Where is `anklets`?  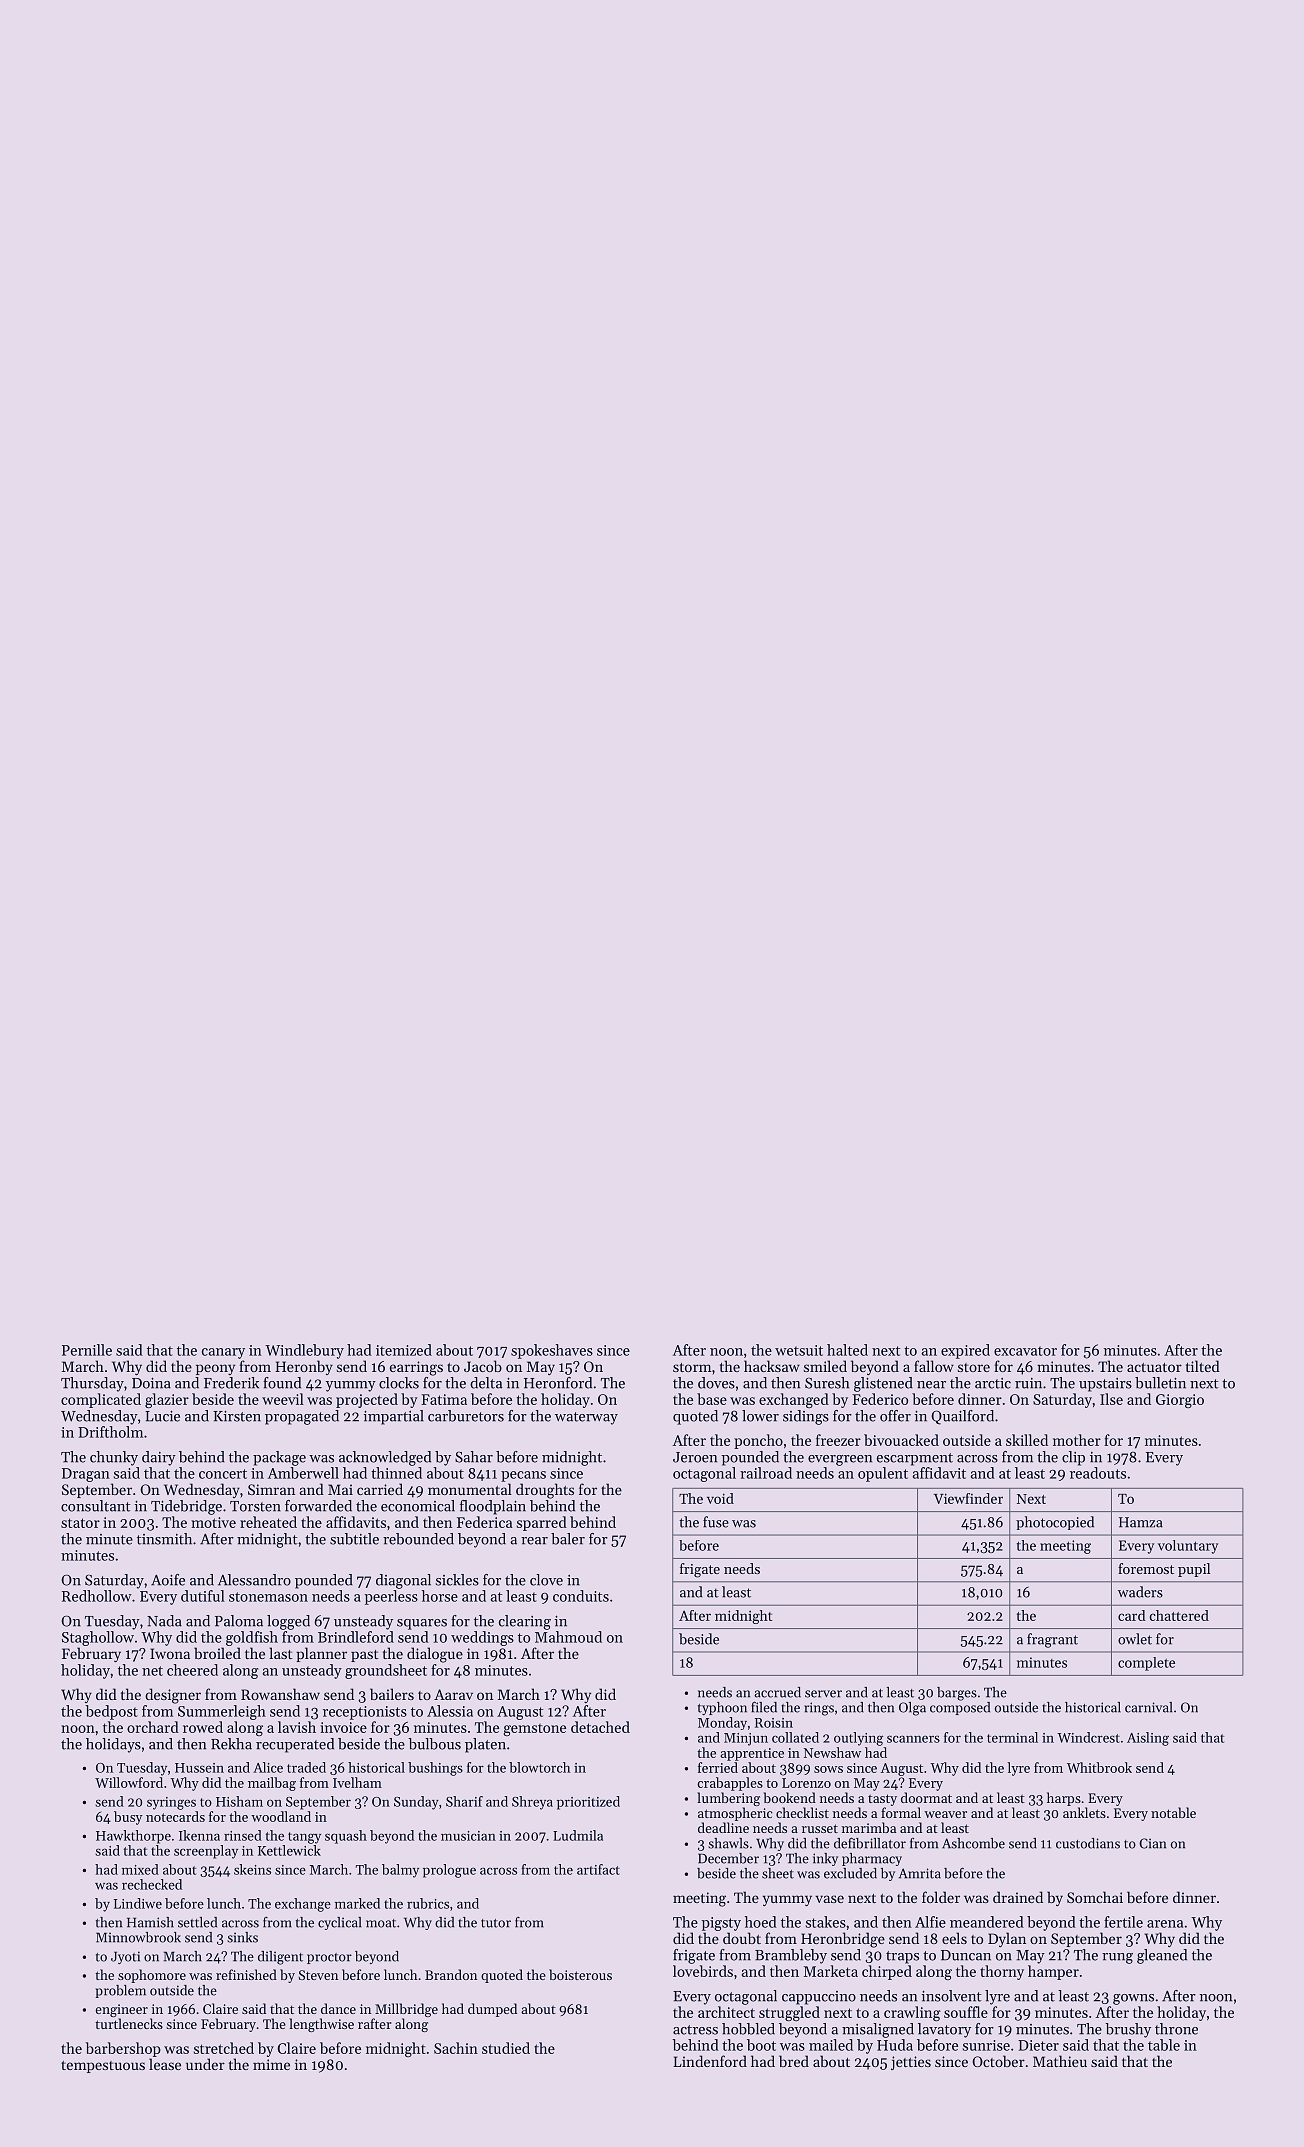 anklets is located at coordinates (1084, 1812).
